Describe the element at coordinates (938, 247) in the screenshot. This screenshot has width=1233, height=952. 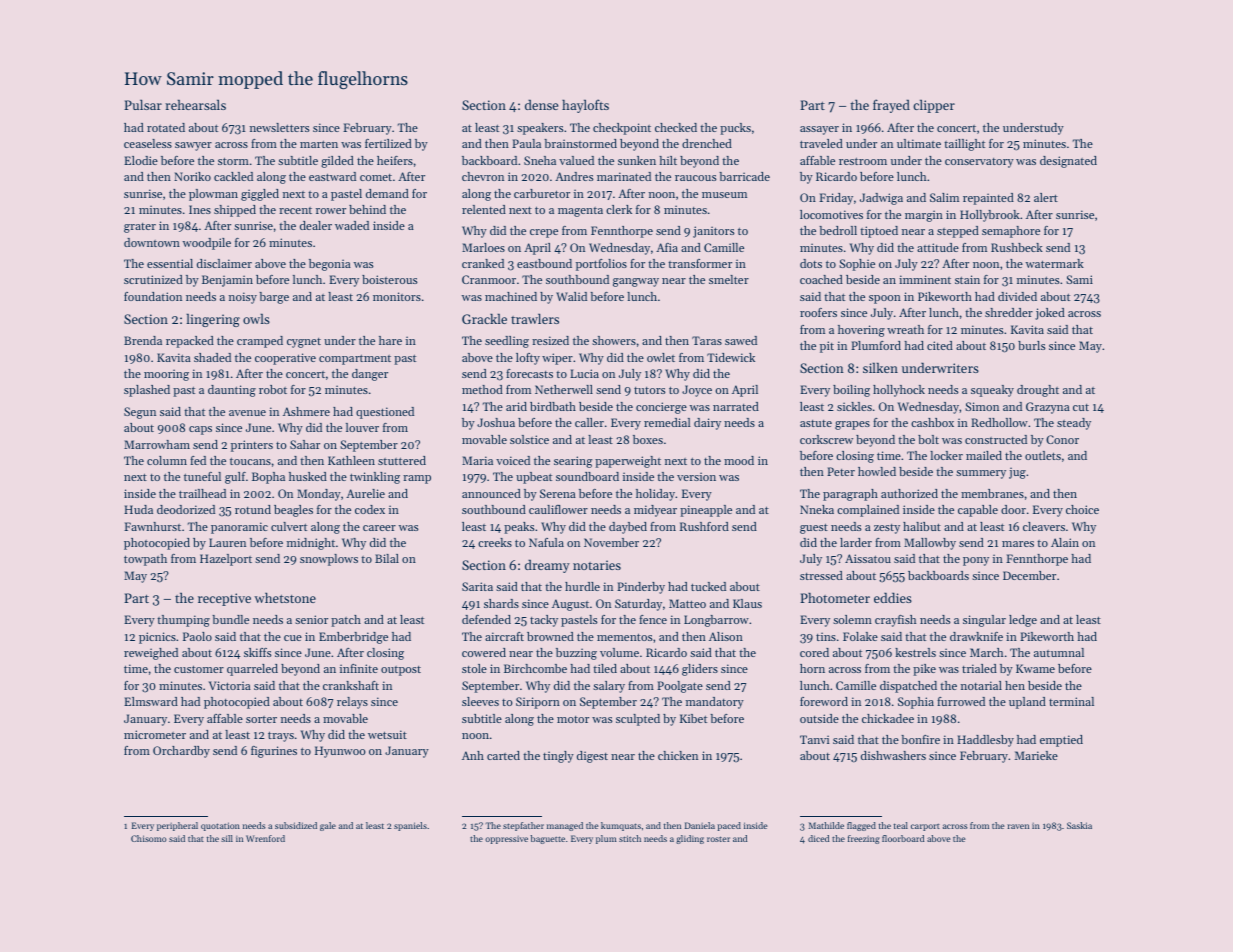
I see `attitude` at that location.
